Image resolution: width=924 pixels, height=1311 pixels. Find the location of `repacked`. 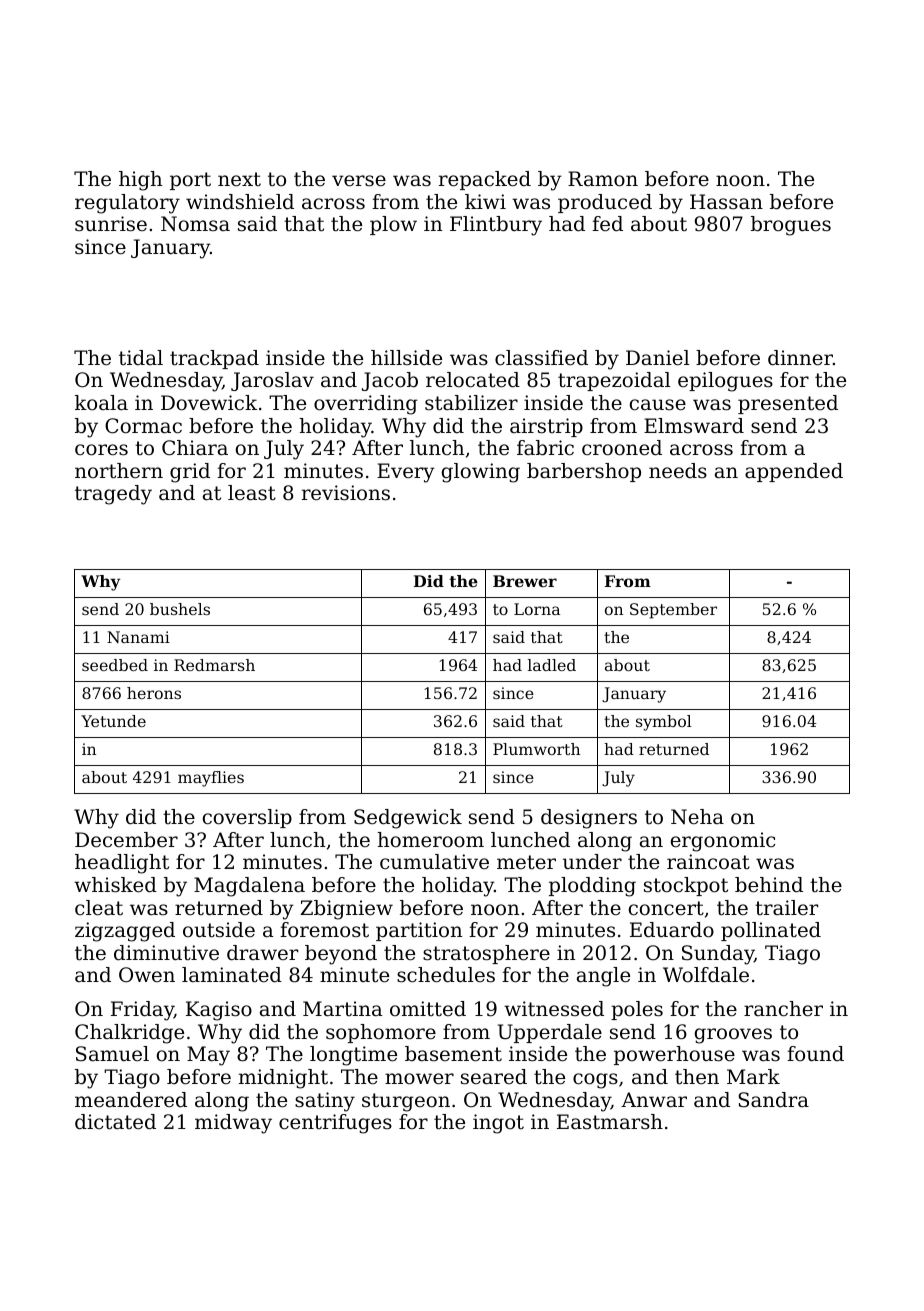

repacked is located at coordinates (485, 180).
